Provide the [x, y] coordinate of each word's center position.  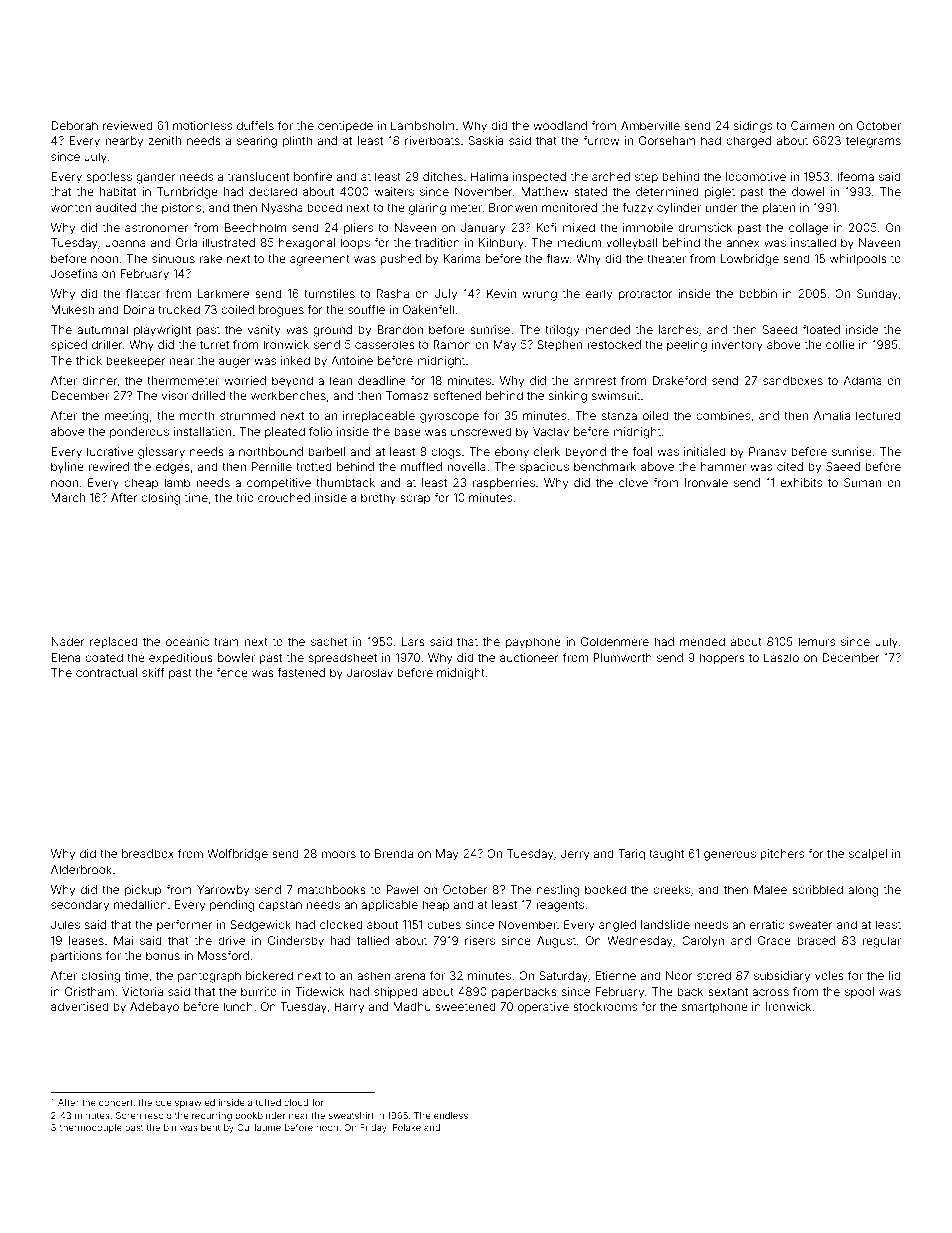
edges [173, 468]
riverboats [432, 140]
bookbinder [260, 1115]
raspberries [503, 484]
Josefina [74, 273]
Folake [407, 1127]
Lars [413, 641]
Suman [862, 482]
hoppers [722, 659]
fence [232, 672]
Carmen [812, 125]
